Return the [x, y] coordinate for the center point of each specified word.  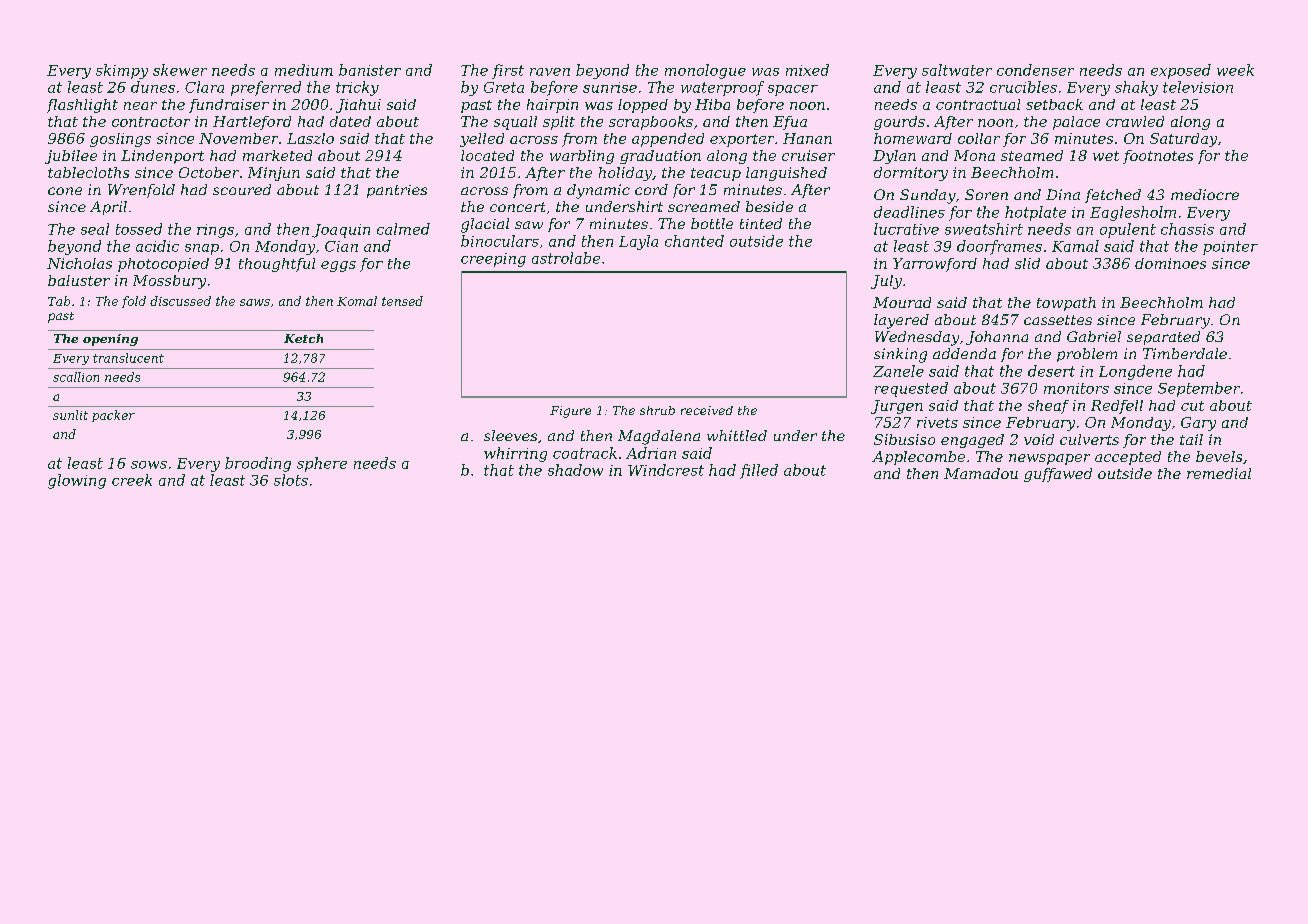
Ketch [303, 338]
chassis [1187, 229]
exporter [742, 140]
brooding [258, 464]
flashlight [82, 106]
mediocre [1205, 194]
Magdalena [659, 437]
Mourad [902, 302]
